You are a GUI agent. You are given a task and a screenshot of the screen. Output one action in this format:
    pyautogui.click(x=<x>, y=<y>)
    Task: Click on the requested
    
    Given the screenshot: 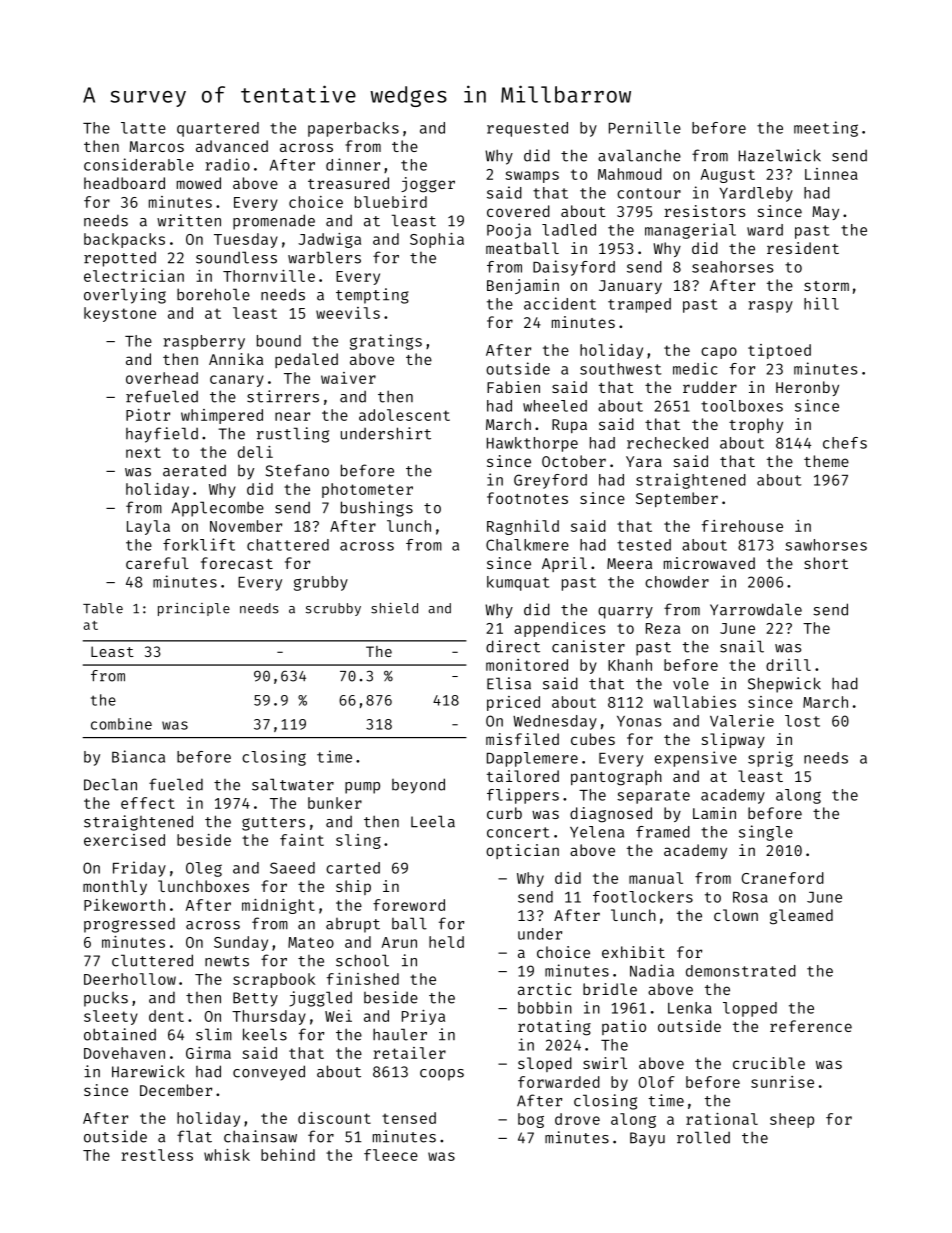 What is the action you would take?
    pyautogui.click(x=527, y=129)
